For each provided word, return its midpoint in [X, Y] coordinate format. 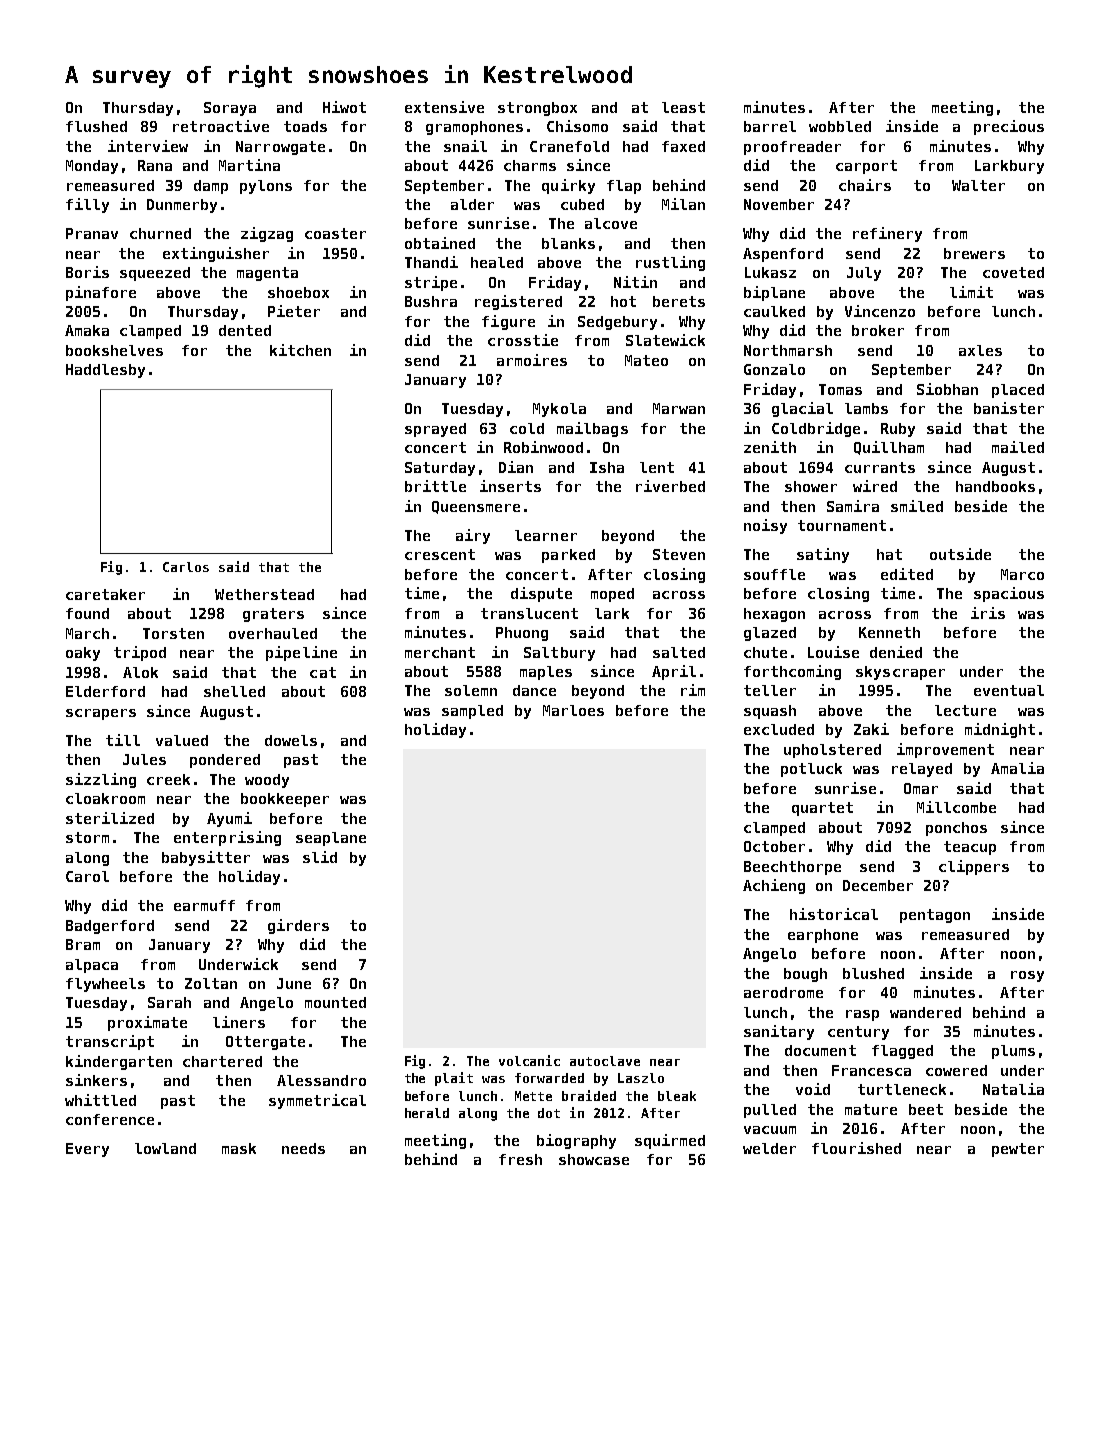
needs [303, 1148]
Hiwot [344, 107]
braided [589, 1095]
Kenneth [889, 632]
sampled [472, 712]
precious [1009, 127]
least [683, 107]
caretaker [105, 594]
